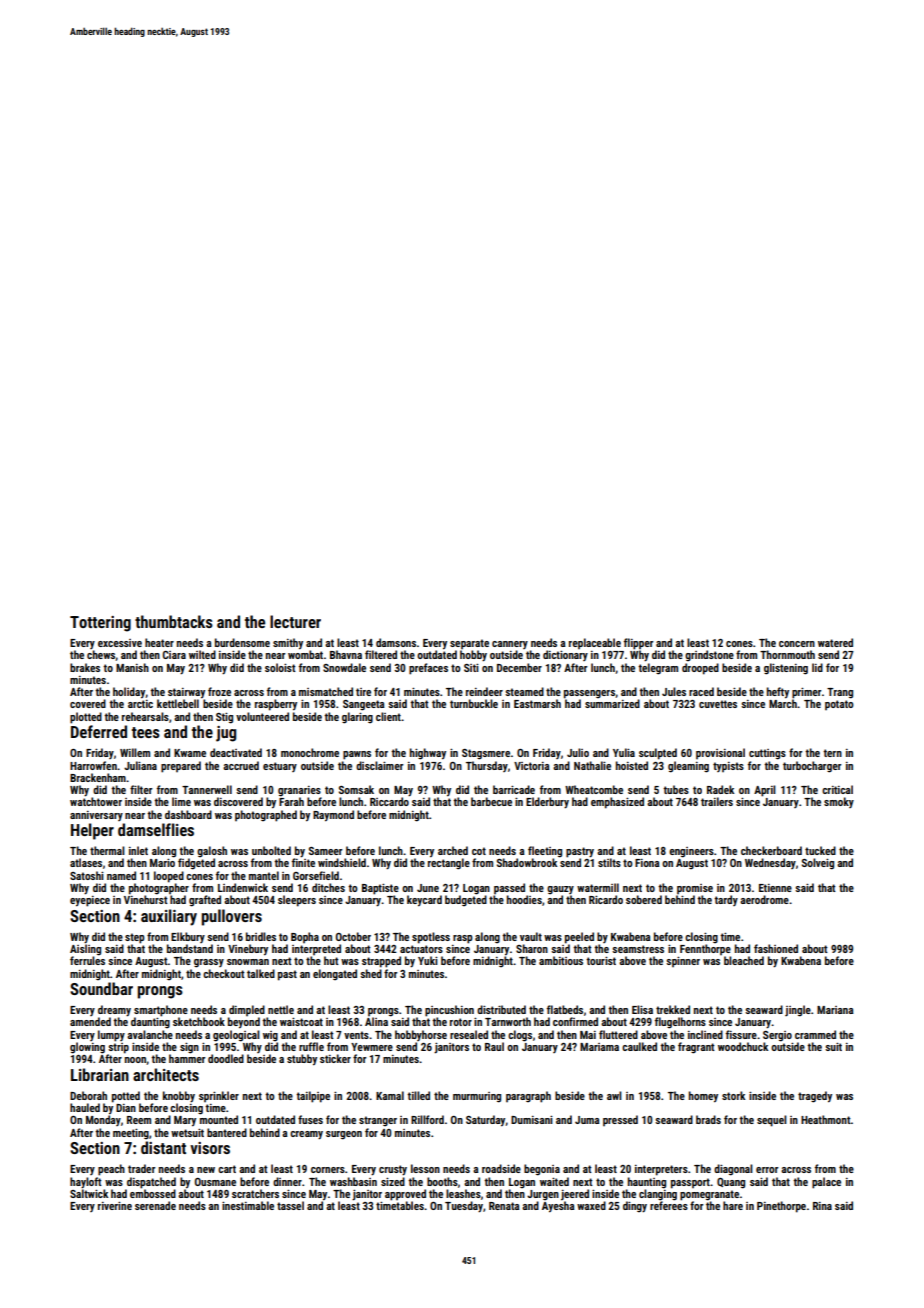  Describe the element at coordinates (764, 899) in the document. I see `aerodrome` at that location.
